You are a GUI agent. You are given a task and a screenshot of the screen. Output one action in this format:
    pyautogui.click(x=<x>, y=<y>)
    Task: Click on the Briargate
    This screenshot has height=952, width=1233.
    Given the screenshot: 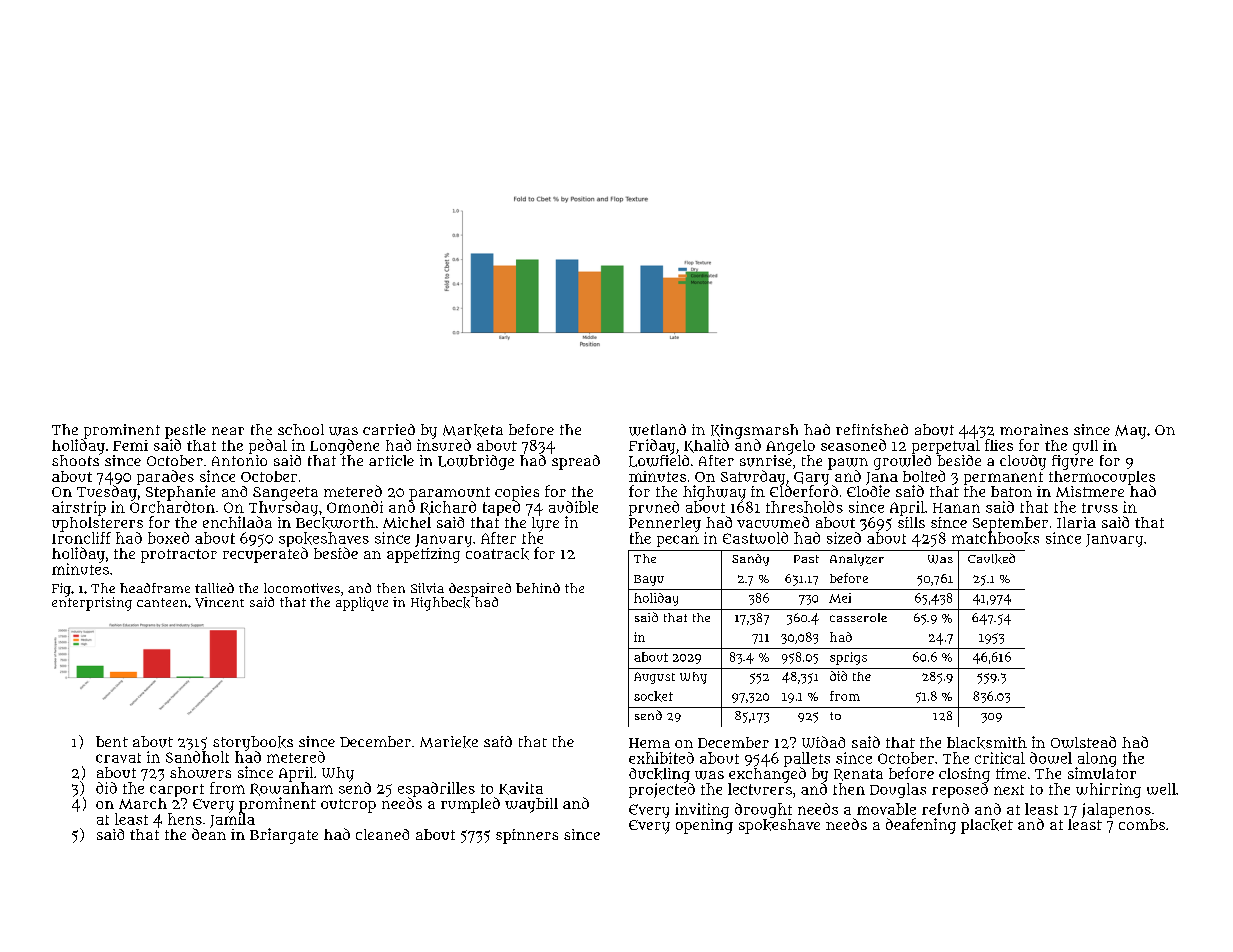 What is the action you would take?
    pyautogui.click(x=284, y=836)
